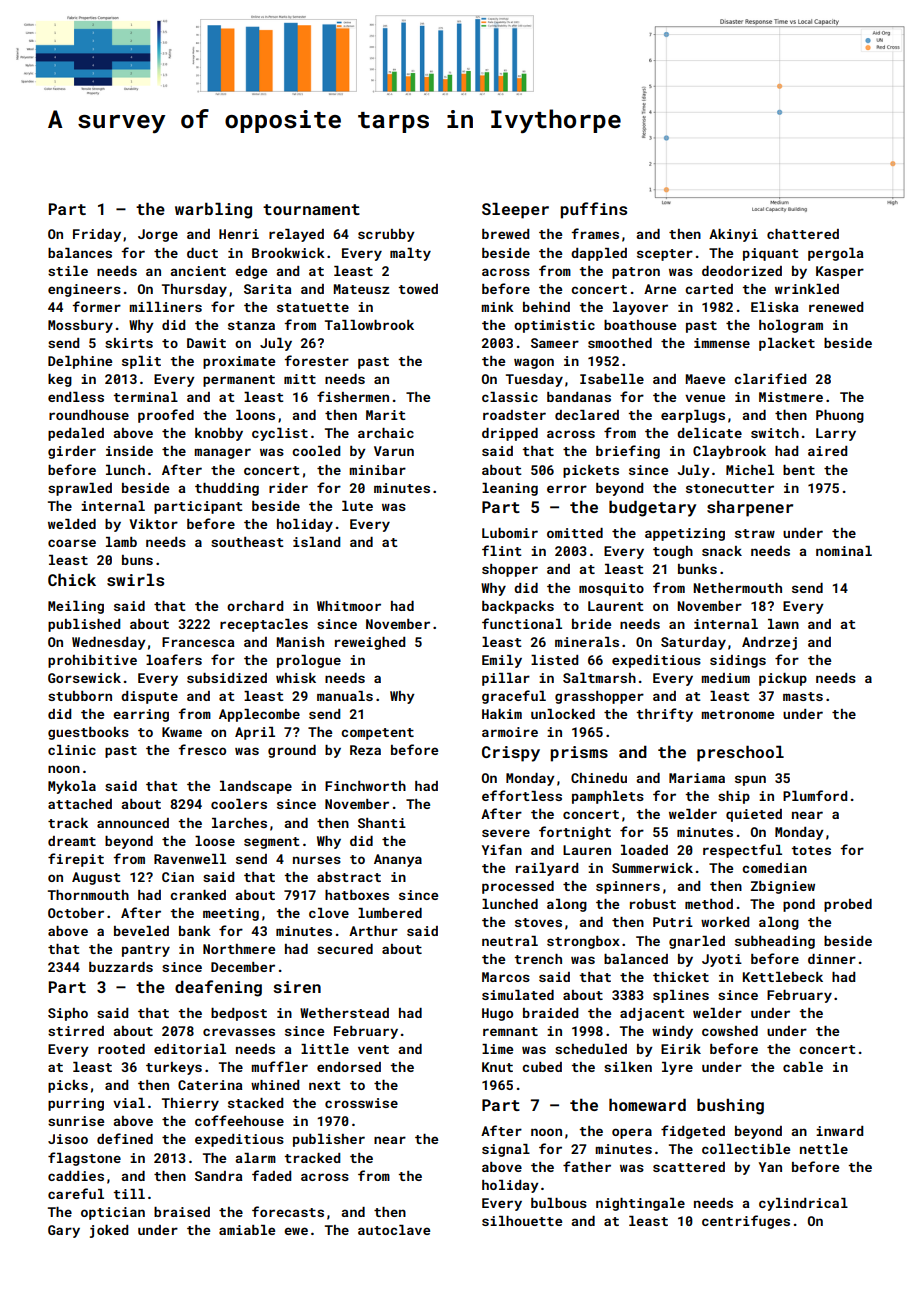 The image size is (924, 1308). I want to click on scheduled, so click(591, 1049).
